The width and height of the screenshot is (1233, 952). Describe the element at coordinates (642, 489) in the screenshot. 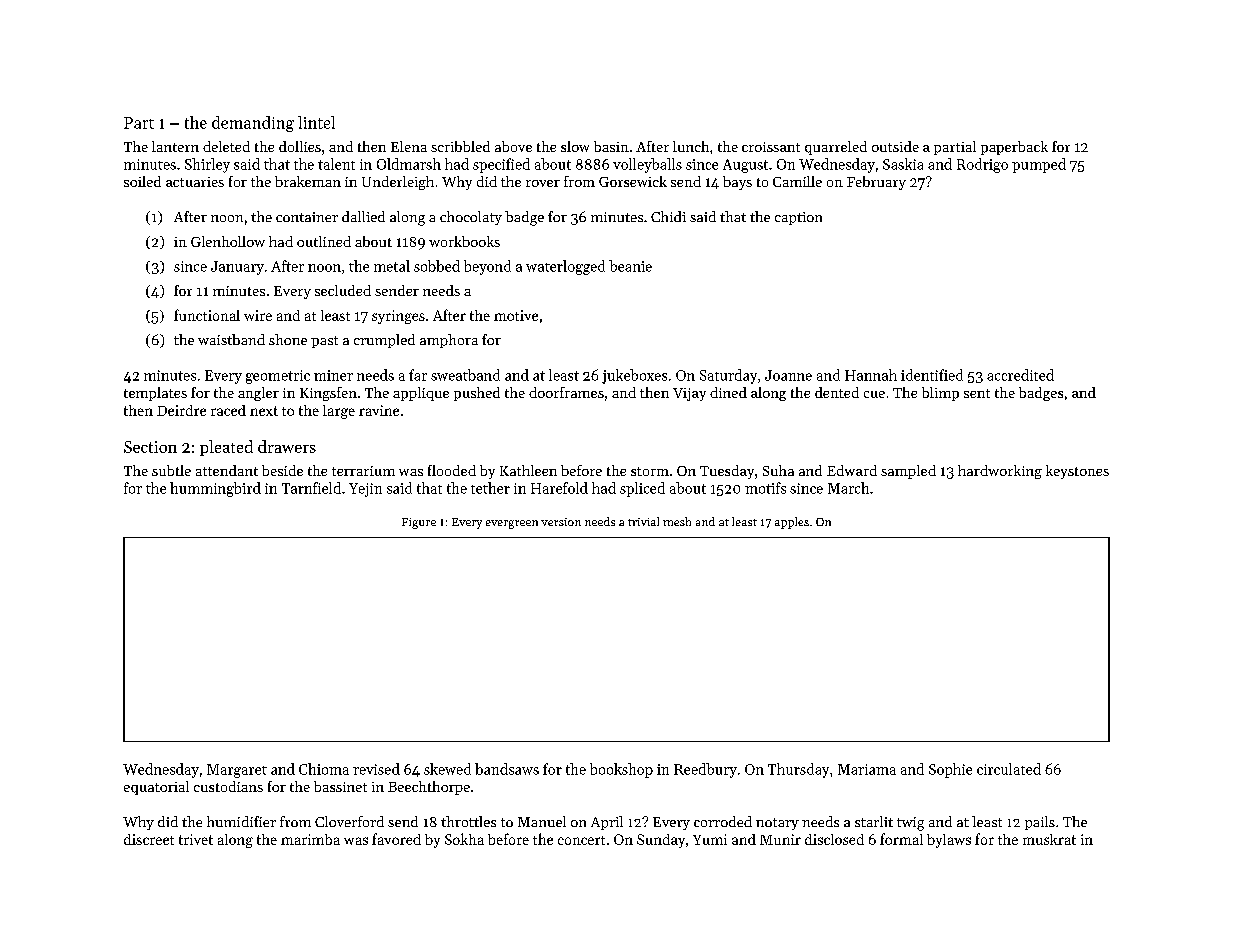

I see `spliced` at that location.
